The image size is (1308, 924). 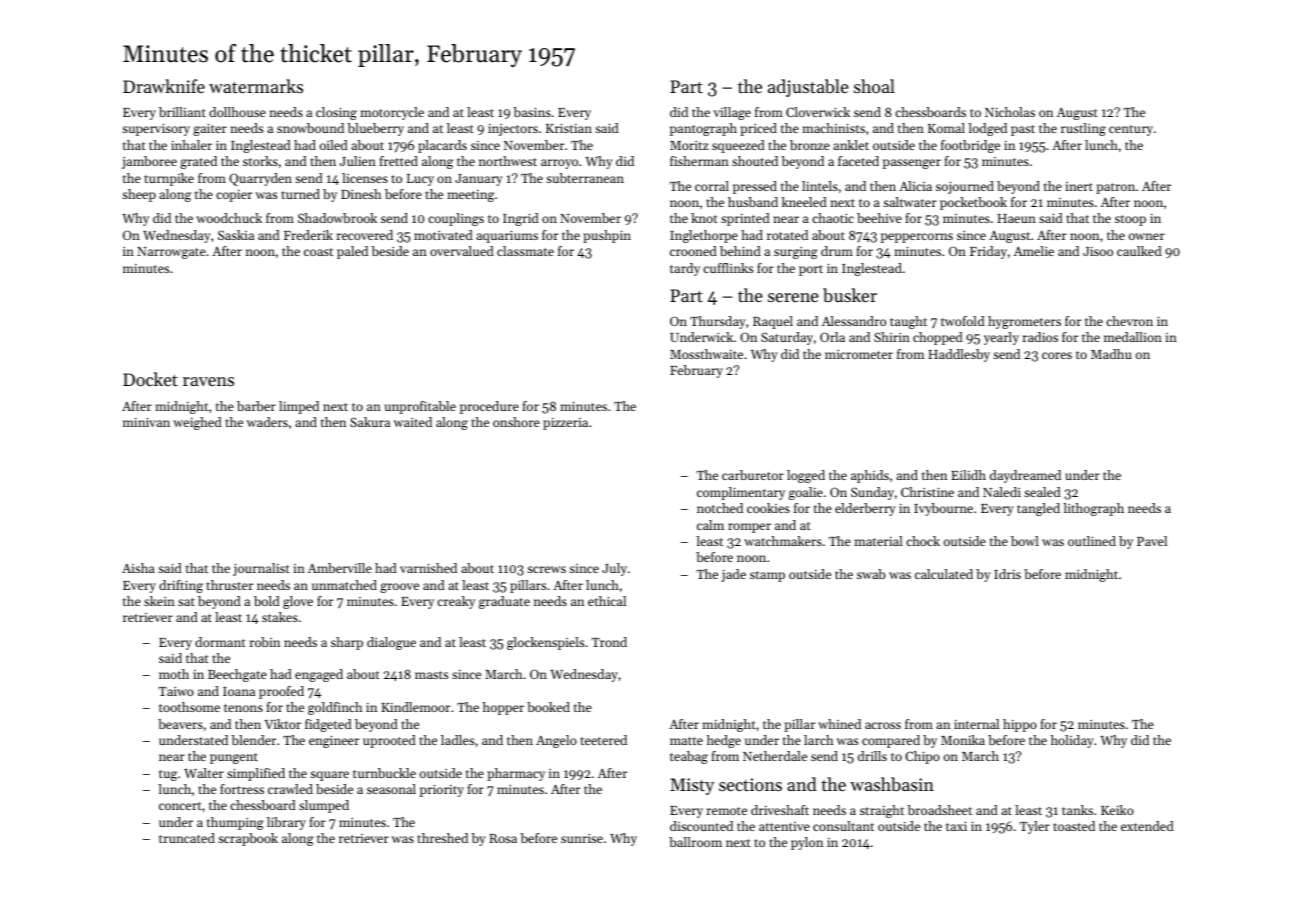 I want to click on Dinesh, so click(x=361, y=194).
